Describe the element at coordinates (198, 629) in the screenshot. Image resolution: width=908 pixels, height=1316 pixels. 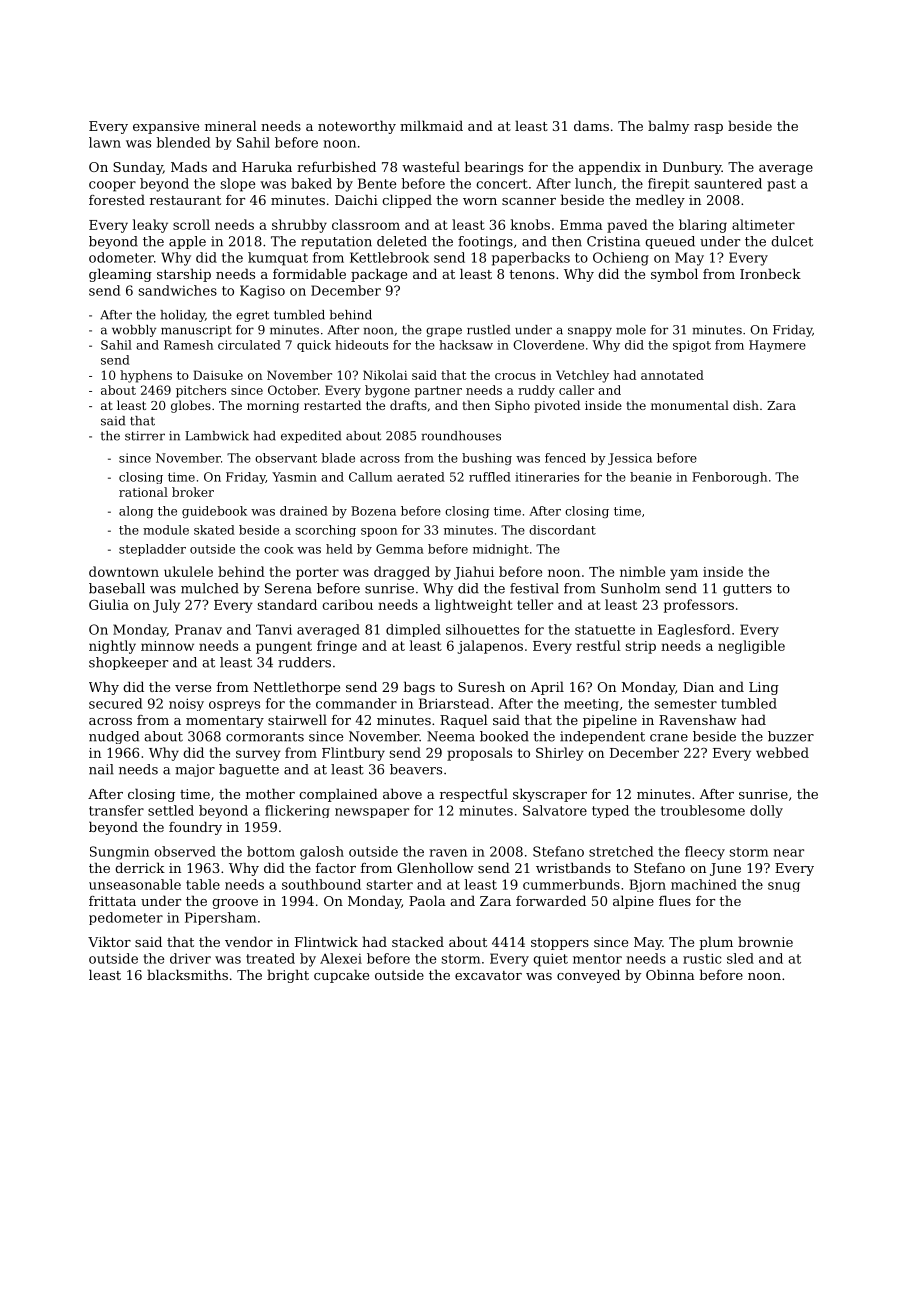
I see `Pranav` at that location.
